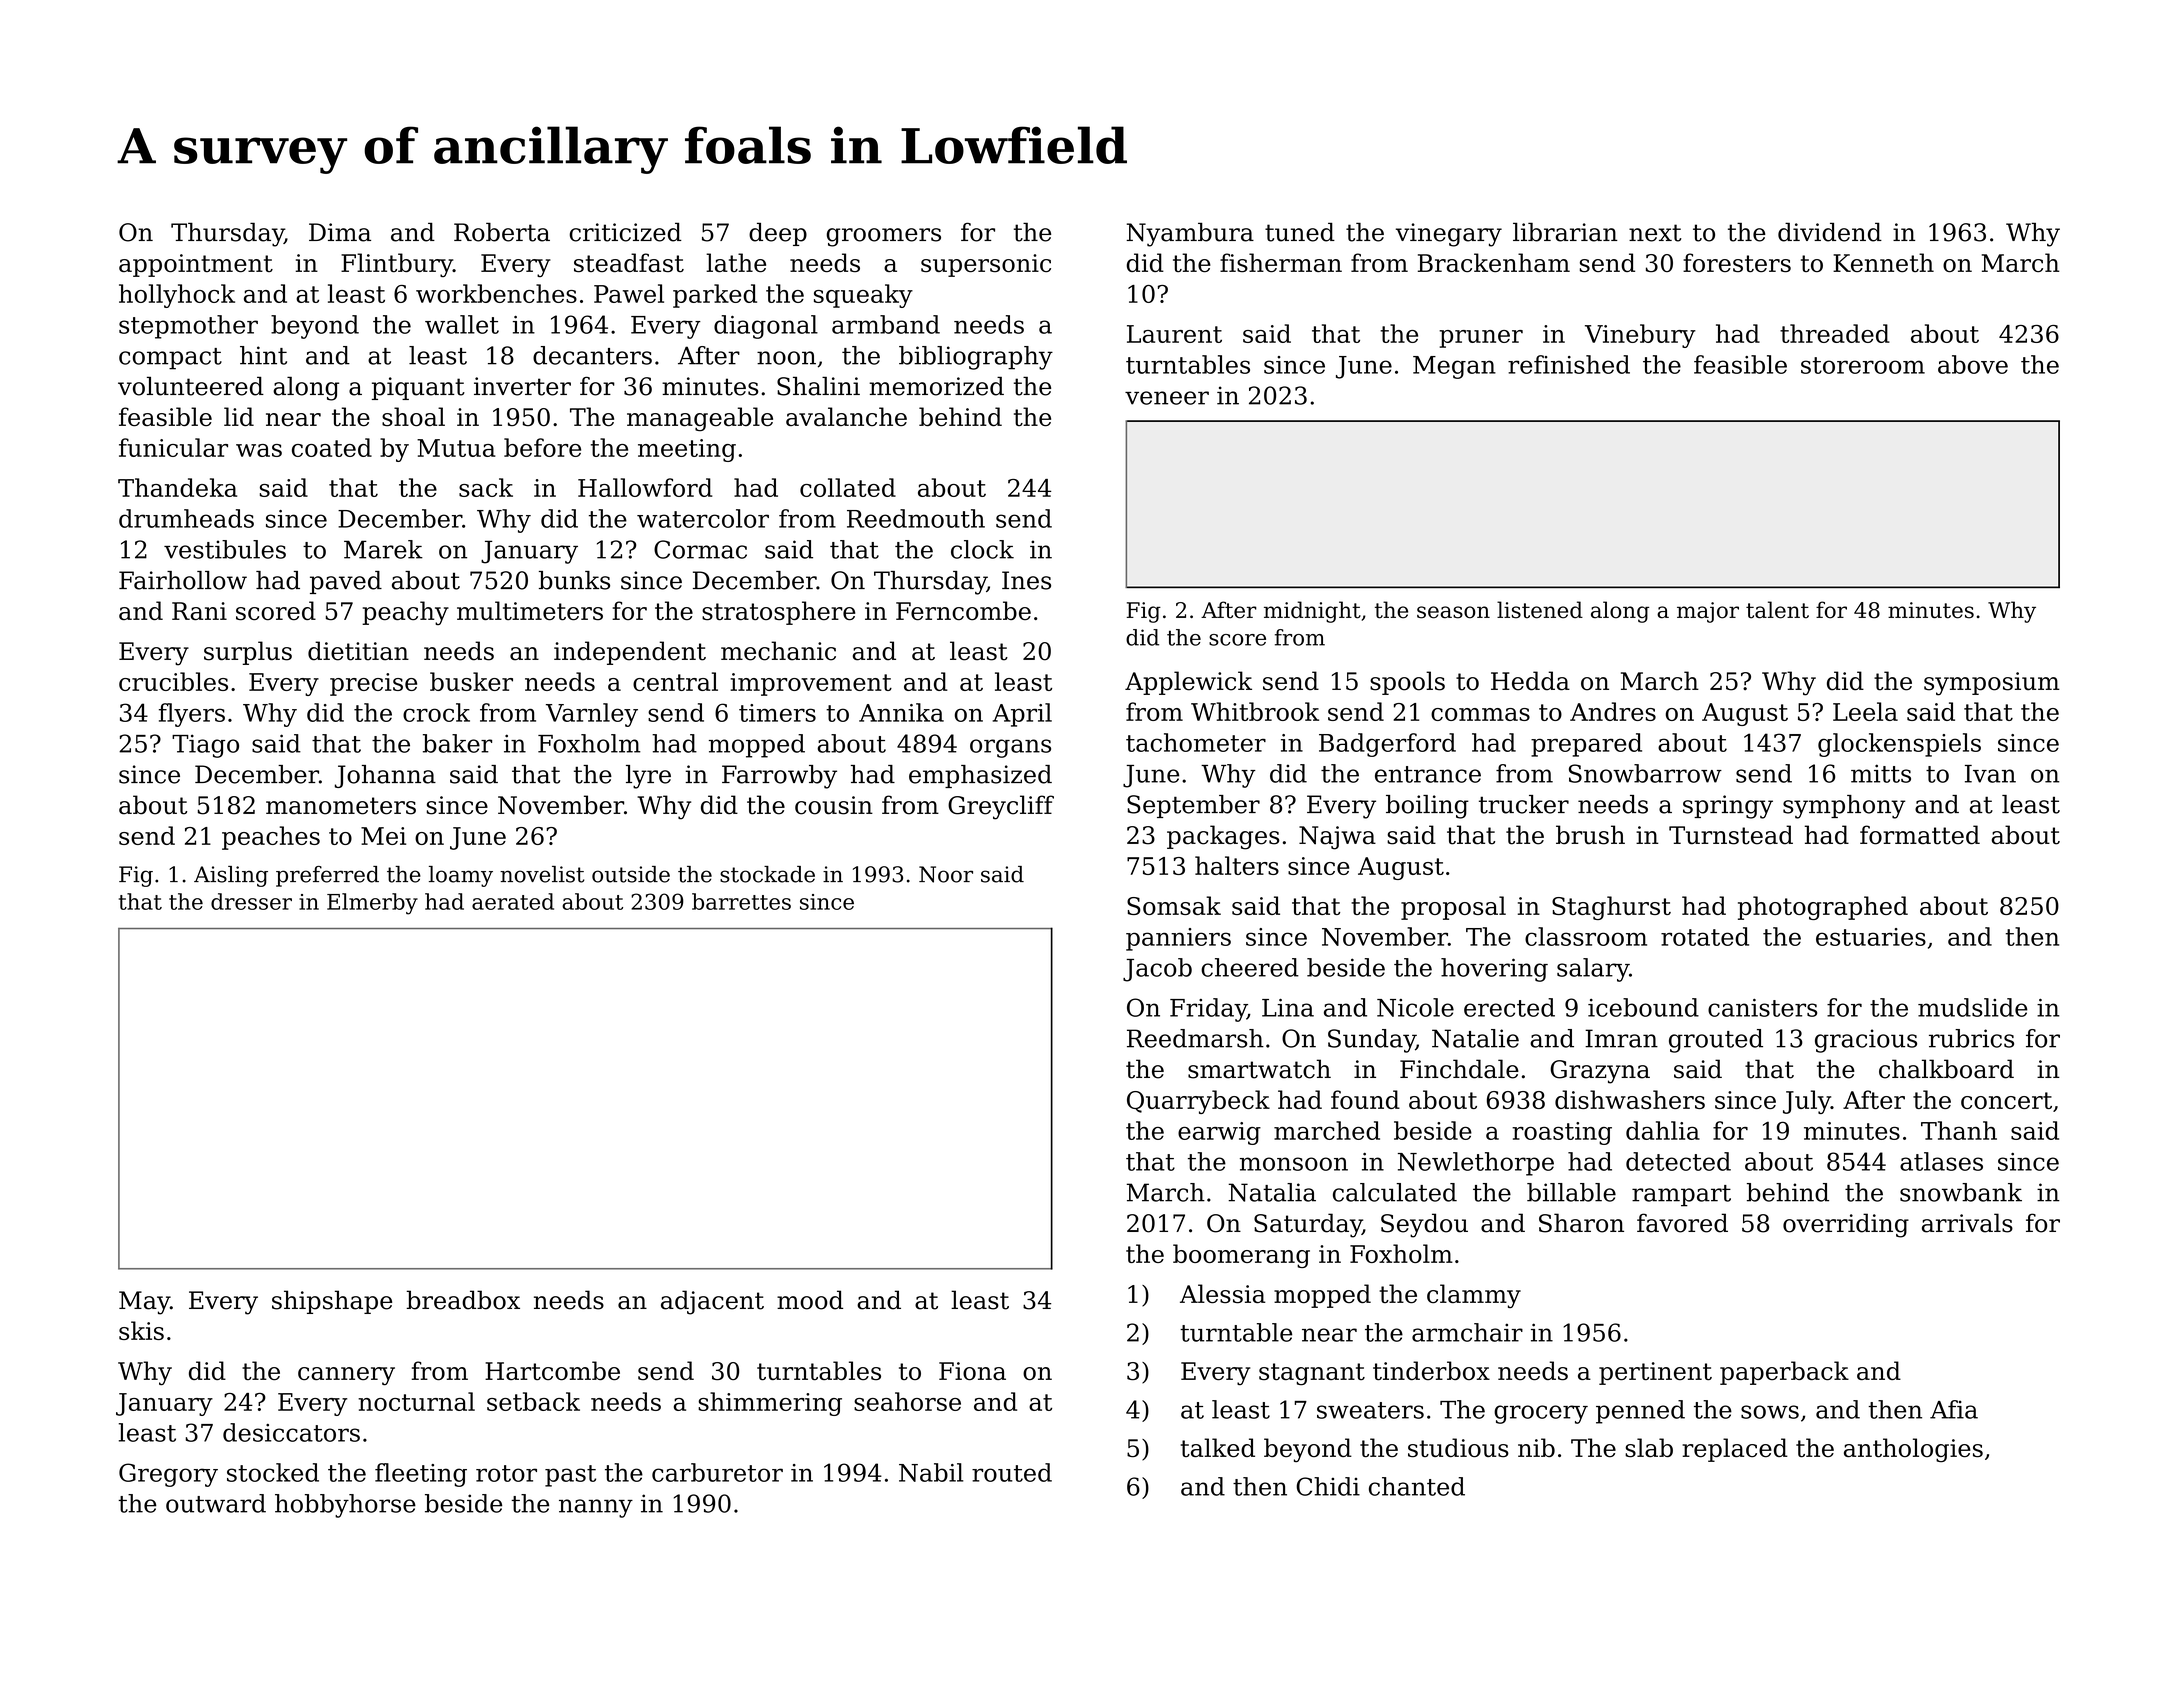 The image size is (2178, 1683). Describe the element at coordinates (1190, 234) in the image. I see `Nyambura` at that location.
